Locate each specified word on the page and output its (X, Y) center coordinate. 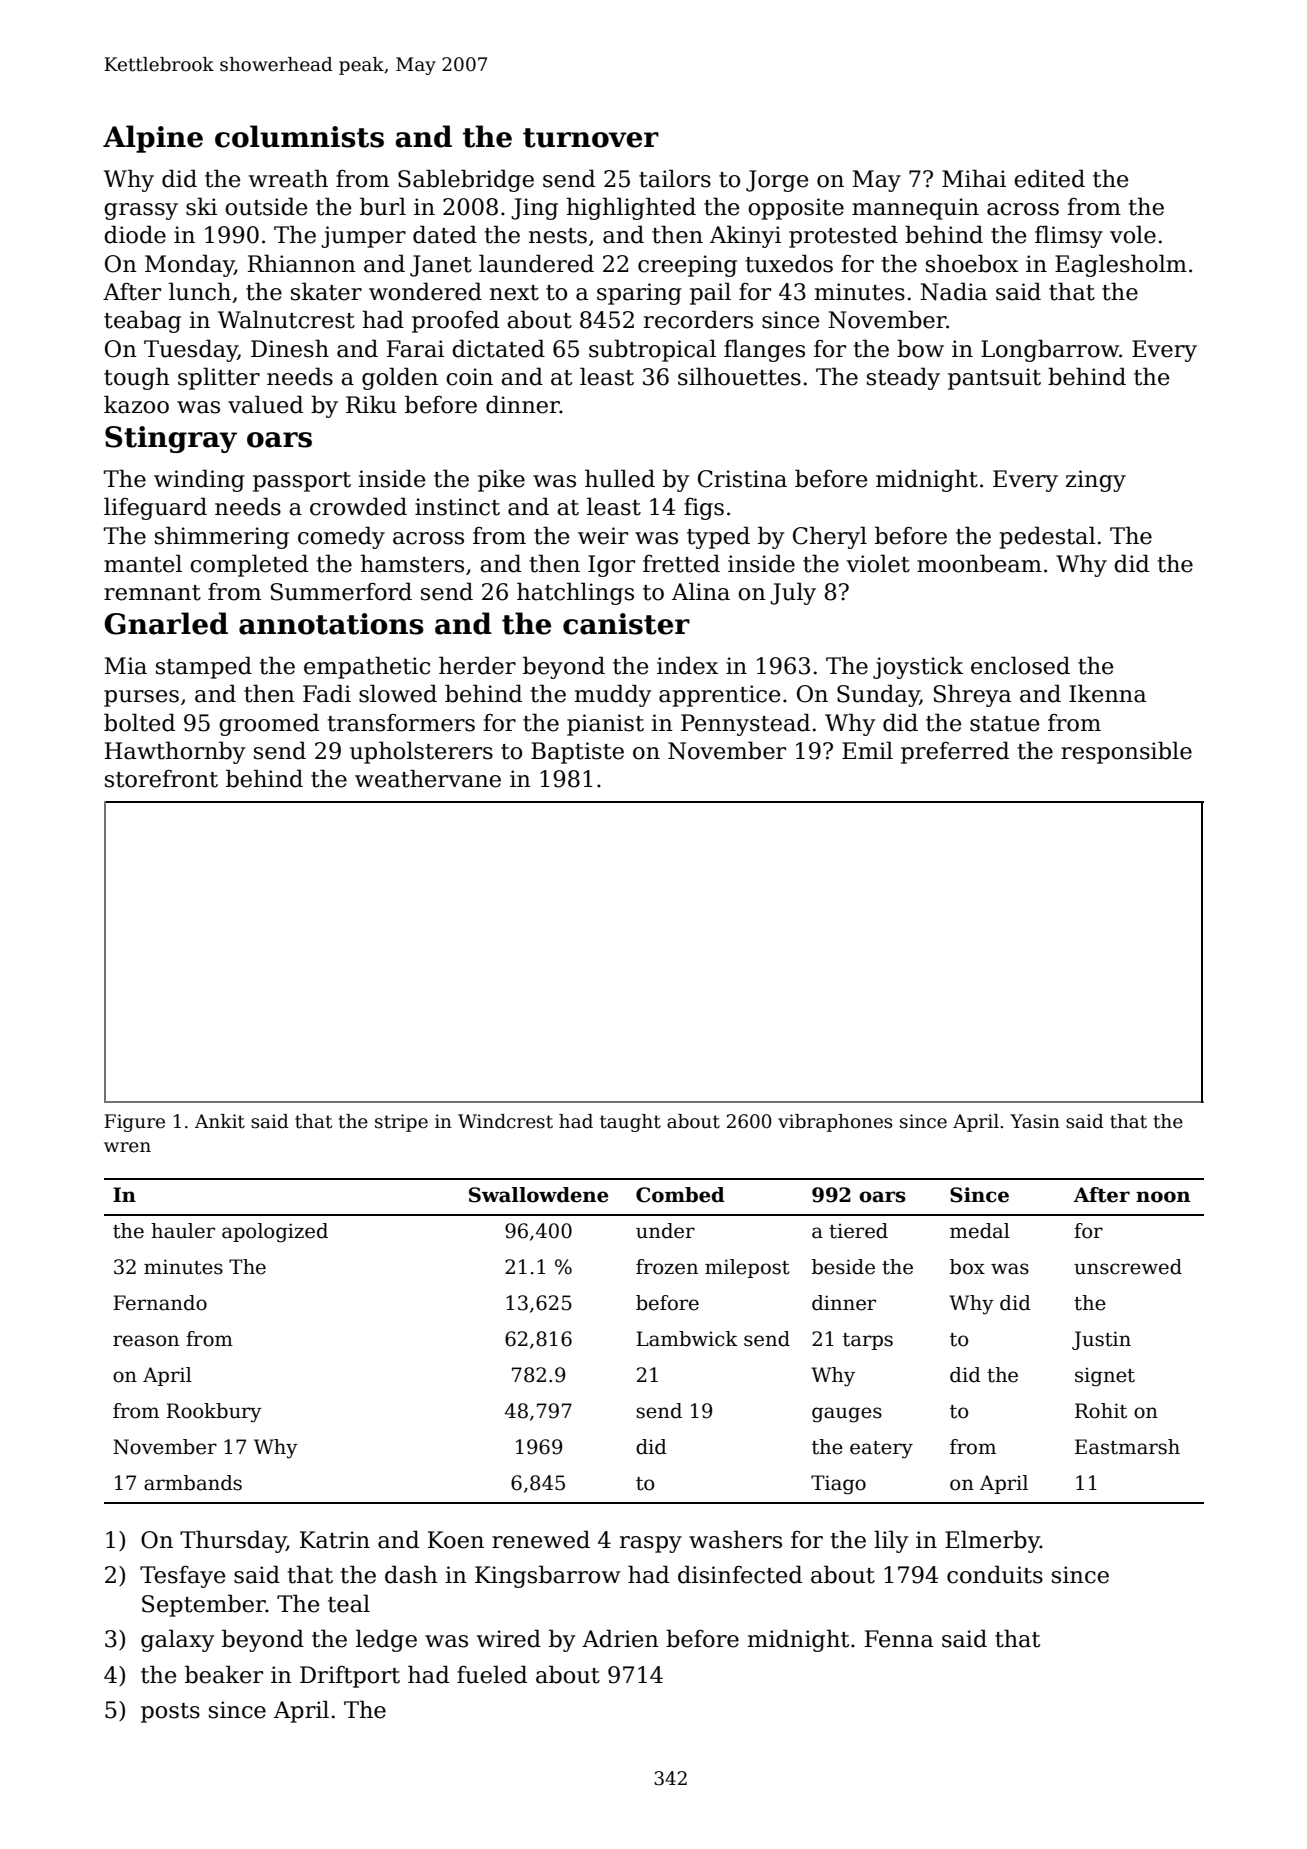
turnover (591, 138)
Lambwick (687, 1339)
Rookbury (214, 1413)
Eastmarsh (1127, 1447)
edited (1049, 178)
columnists (299, 136)
